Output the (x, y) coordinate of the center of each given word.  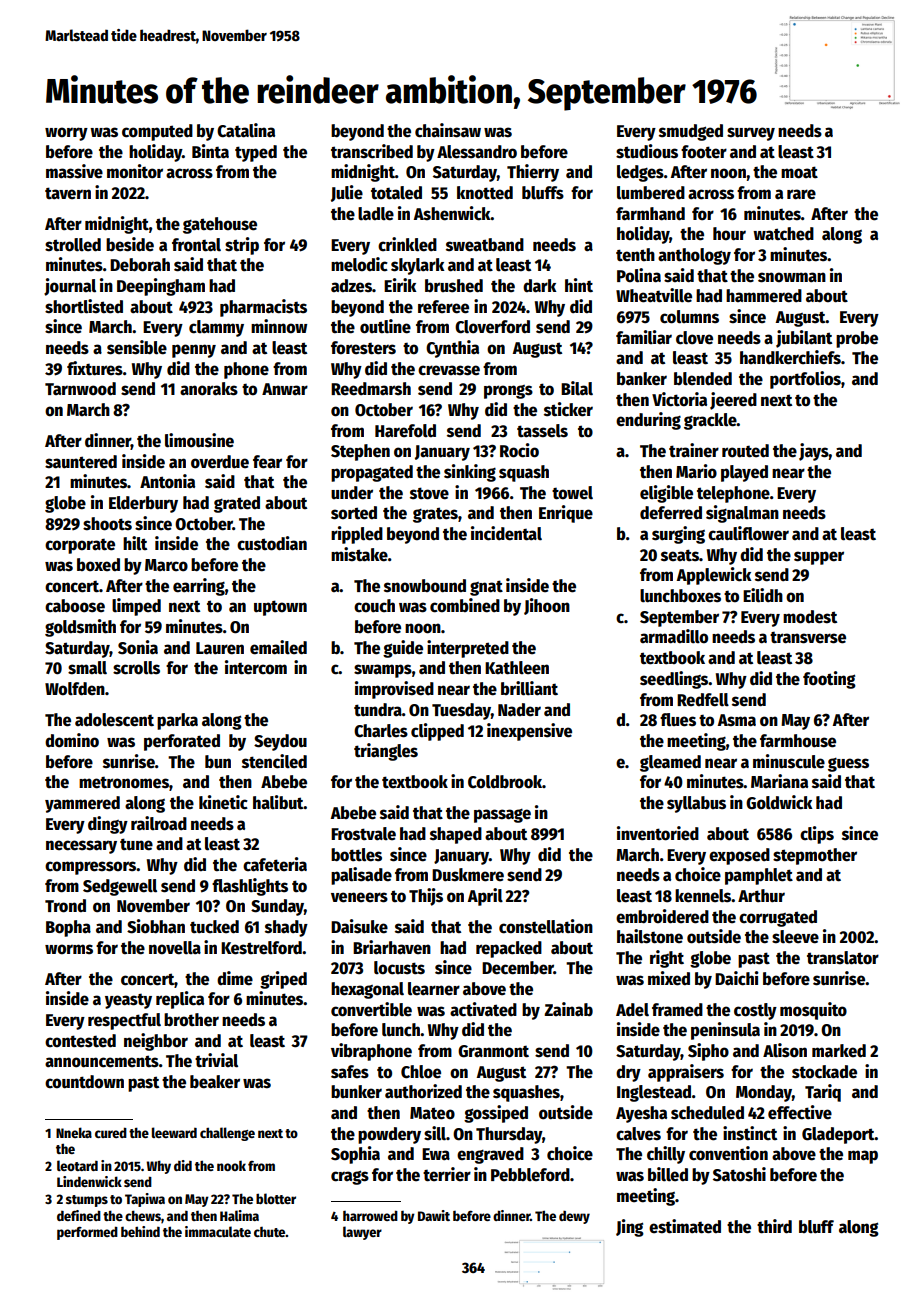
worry (66, 134)
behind (140, 1231)
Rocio (519, 450)
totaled (396, 193)
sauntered (81, 462)
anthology (694, 256)
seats (680, 555)
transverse (808, 637)
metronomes (124, 782)
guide (403, 649)
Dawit (434, 1215)
